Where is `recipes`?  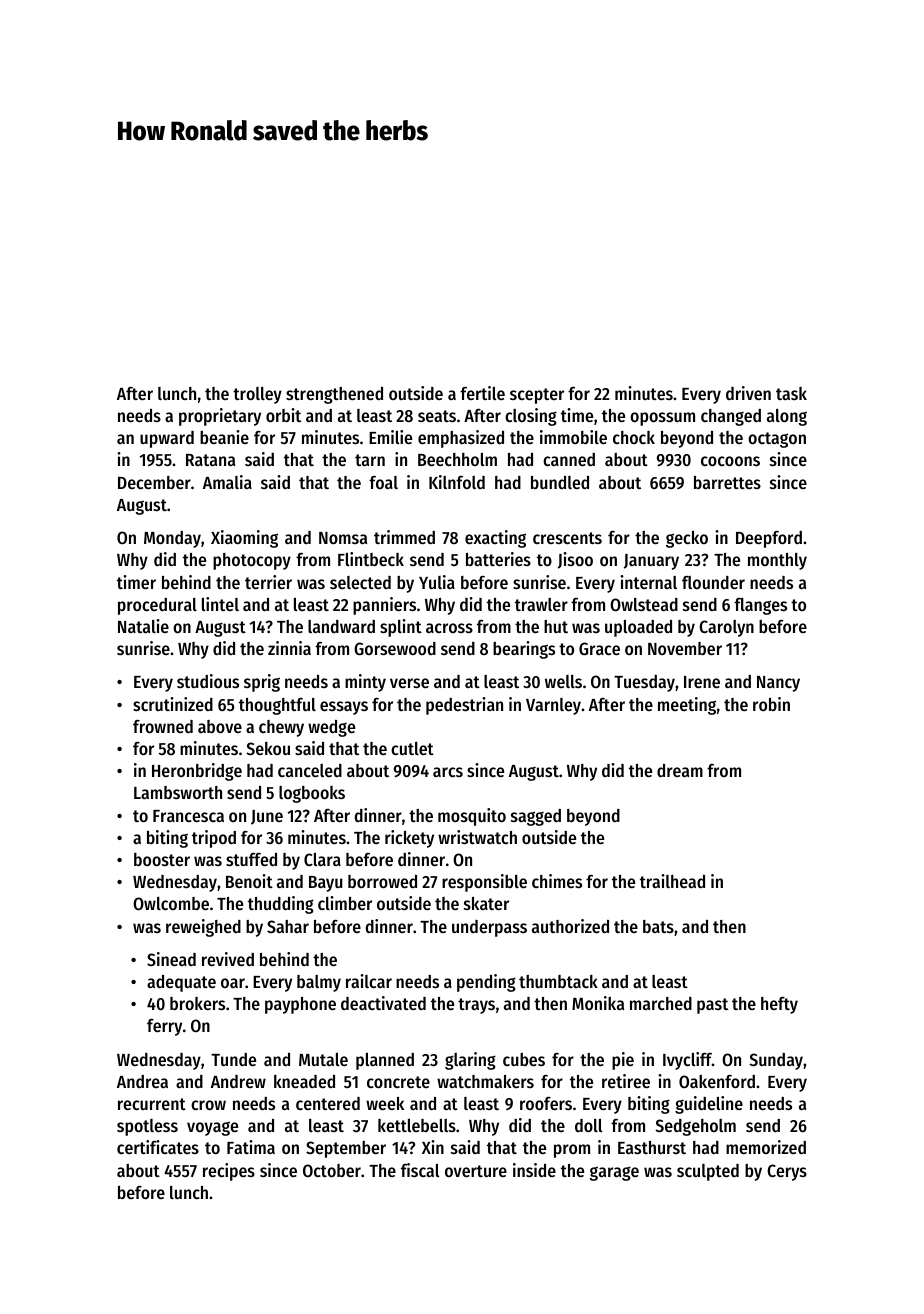 recipes is located at coordinates (229, 1172).
